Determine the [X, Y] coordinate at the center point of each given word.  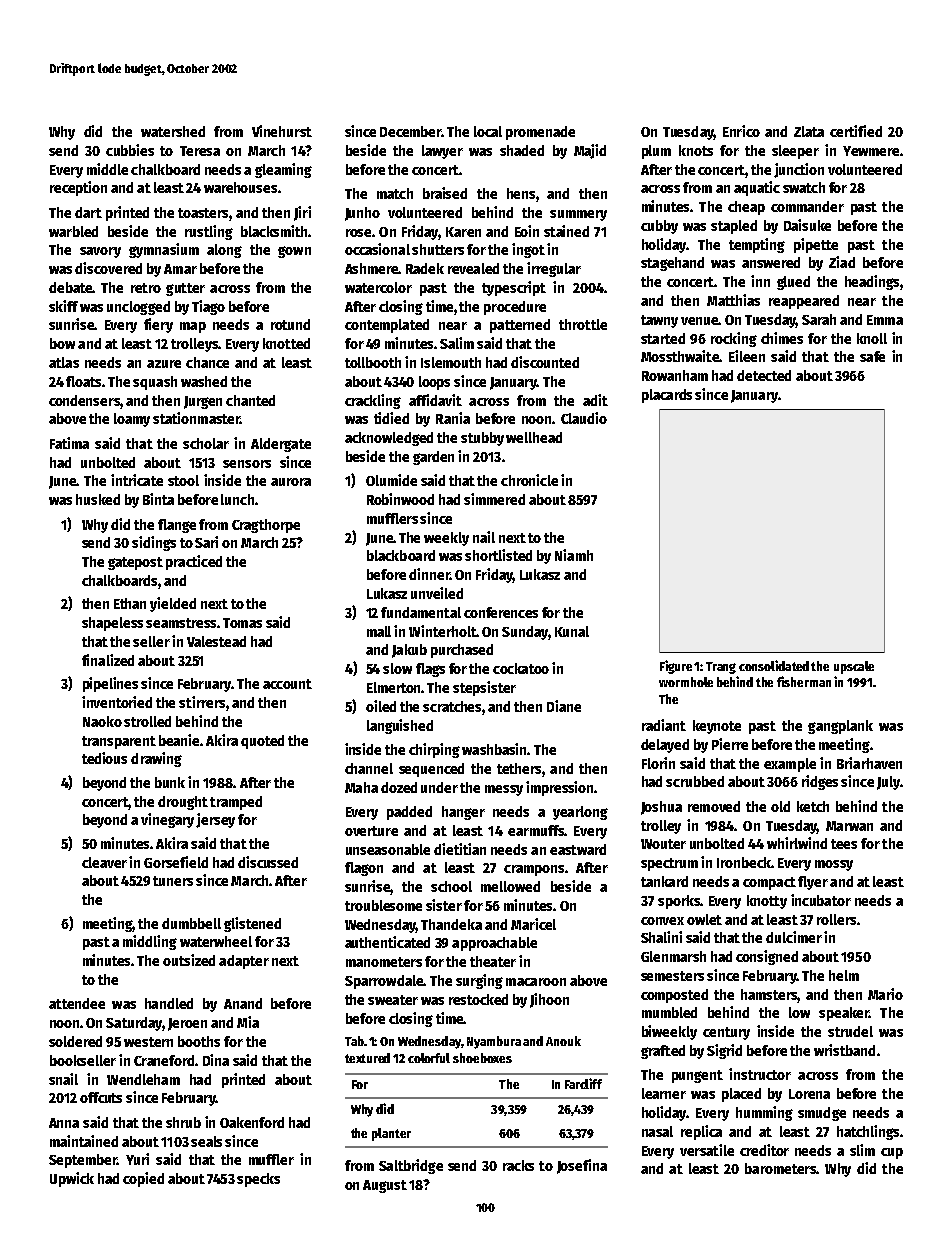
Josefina [582, 1166]
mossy [834, 865]
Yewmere [871, 151]
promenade [540, 133]
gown [294, 252]
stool [183, 480]
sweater [393, 1000]
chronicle [529, 480]
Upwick [72, 1179]
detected [764, 375]
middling [150, 942]
